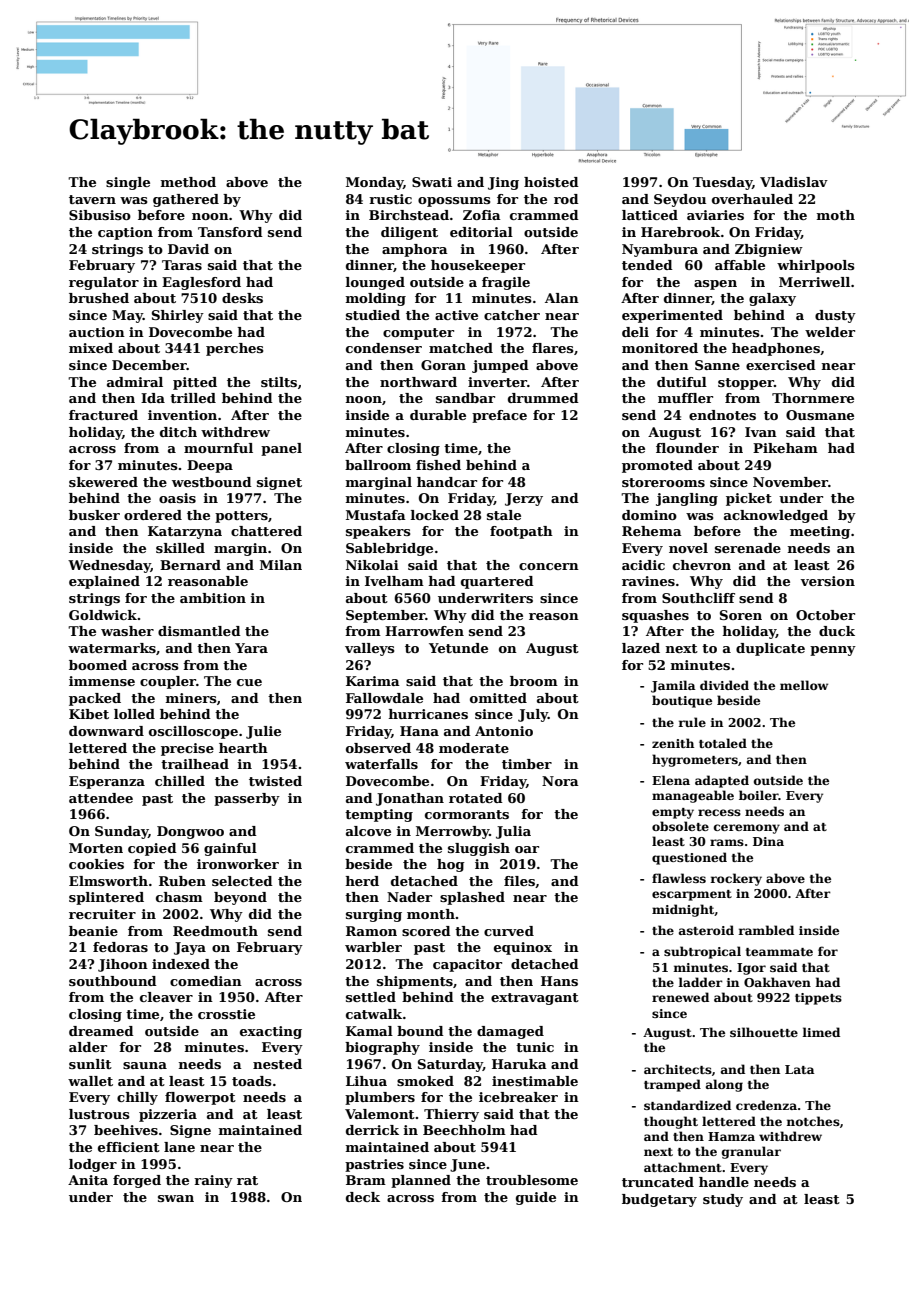 This screenshot has height=1308, width=924. What do you see at coordinates (518, 1097) in the screenshot?
I see `icebreaker` at bounding box center [518, 1097].
